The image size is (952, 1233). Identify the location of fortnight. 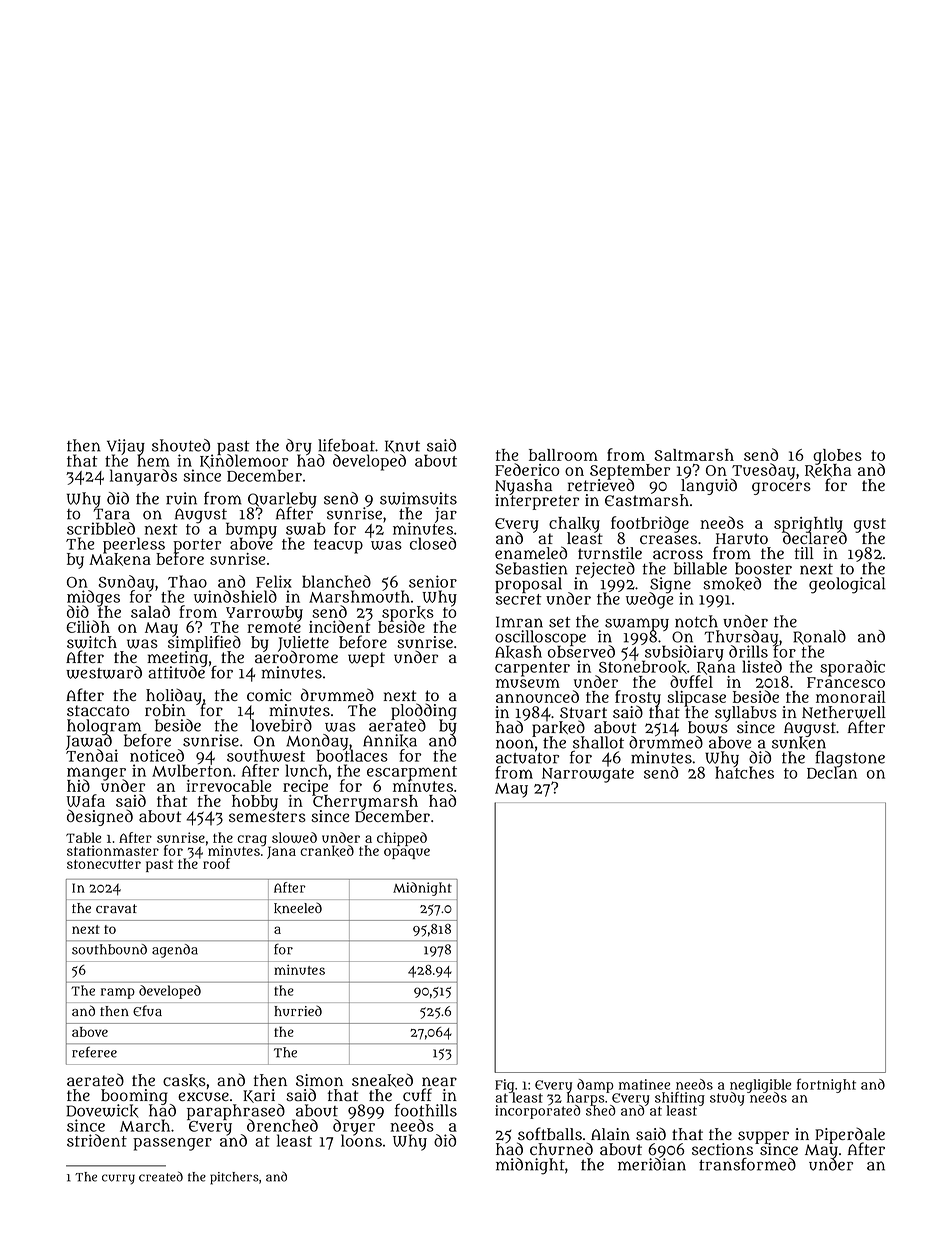
(826, 1085).
